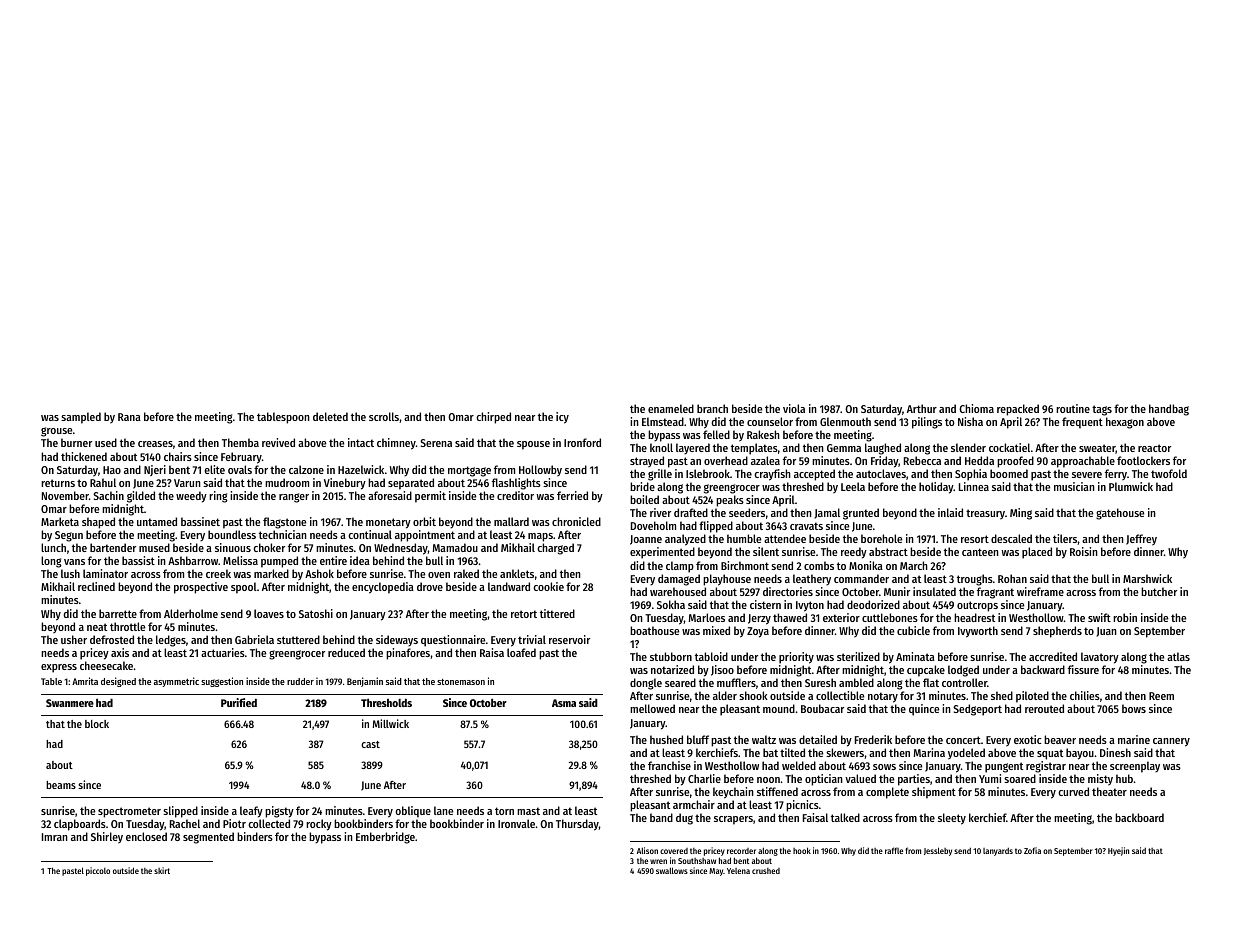 The width and height of the screenshot is (1233, 952). Describe the element at coordinates (517, 573) in the screenshot. I see `anklets` at that location.
